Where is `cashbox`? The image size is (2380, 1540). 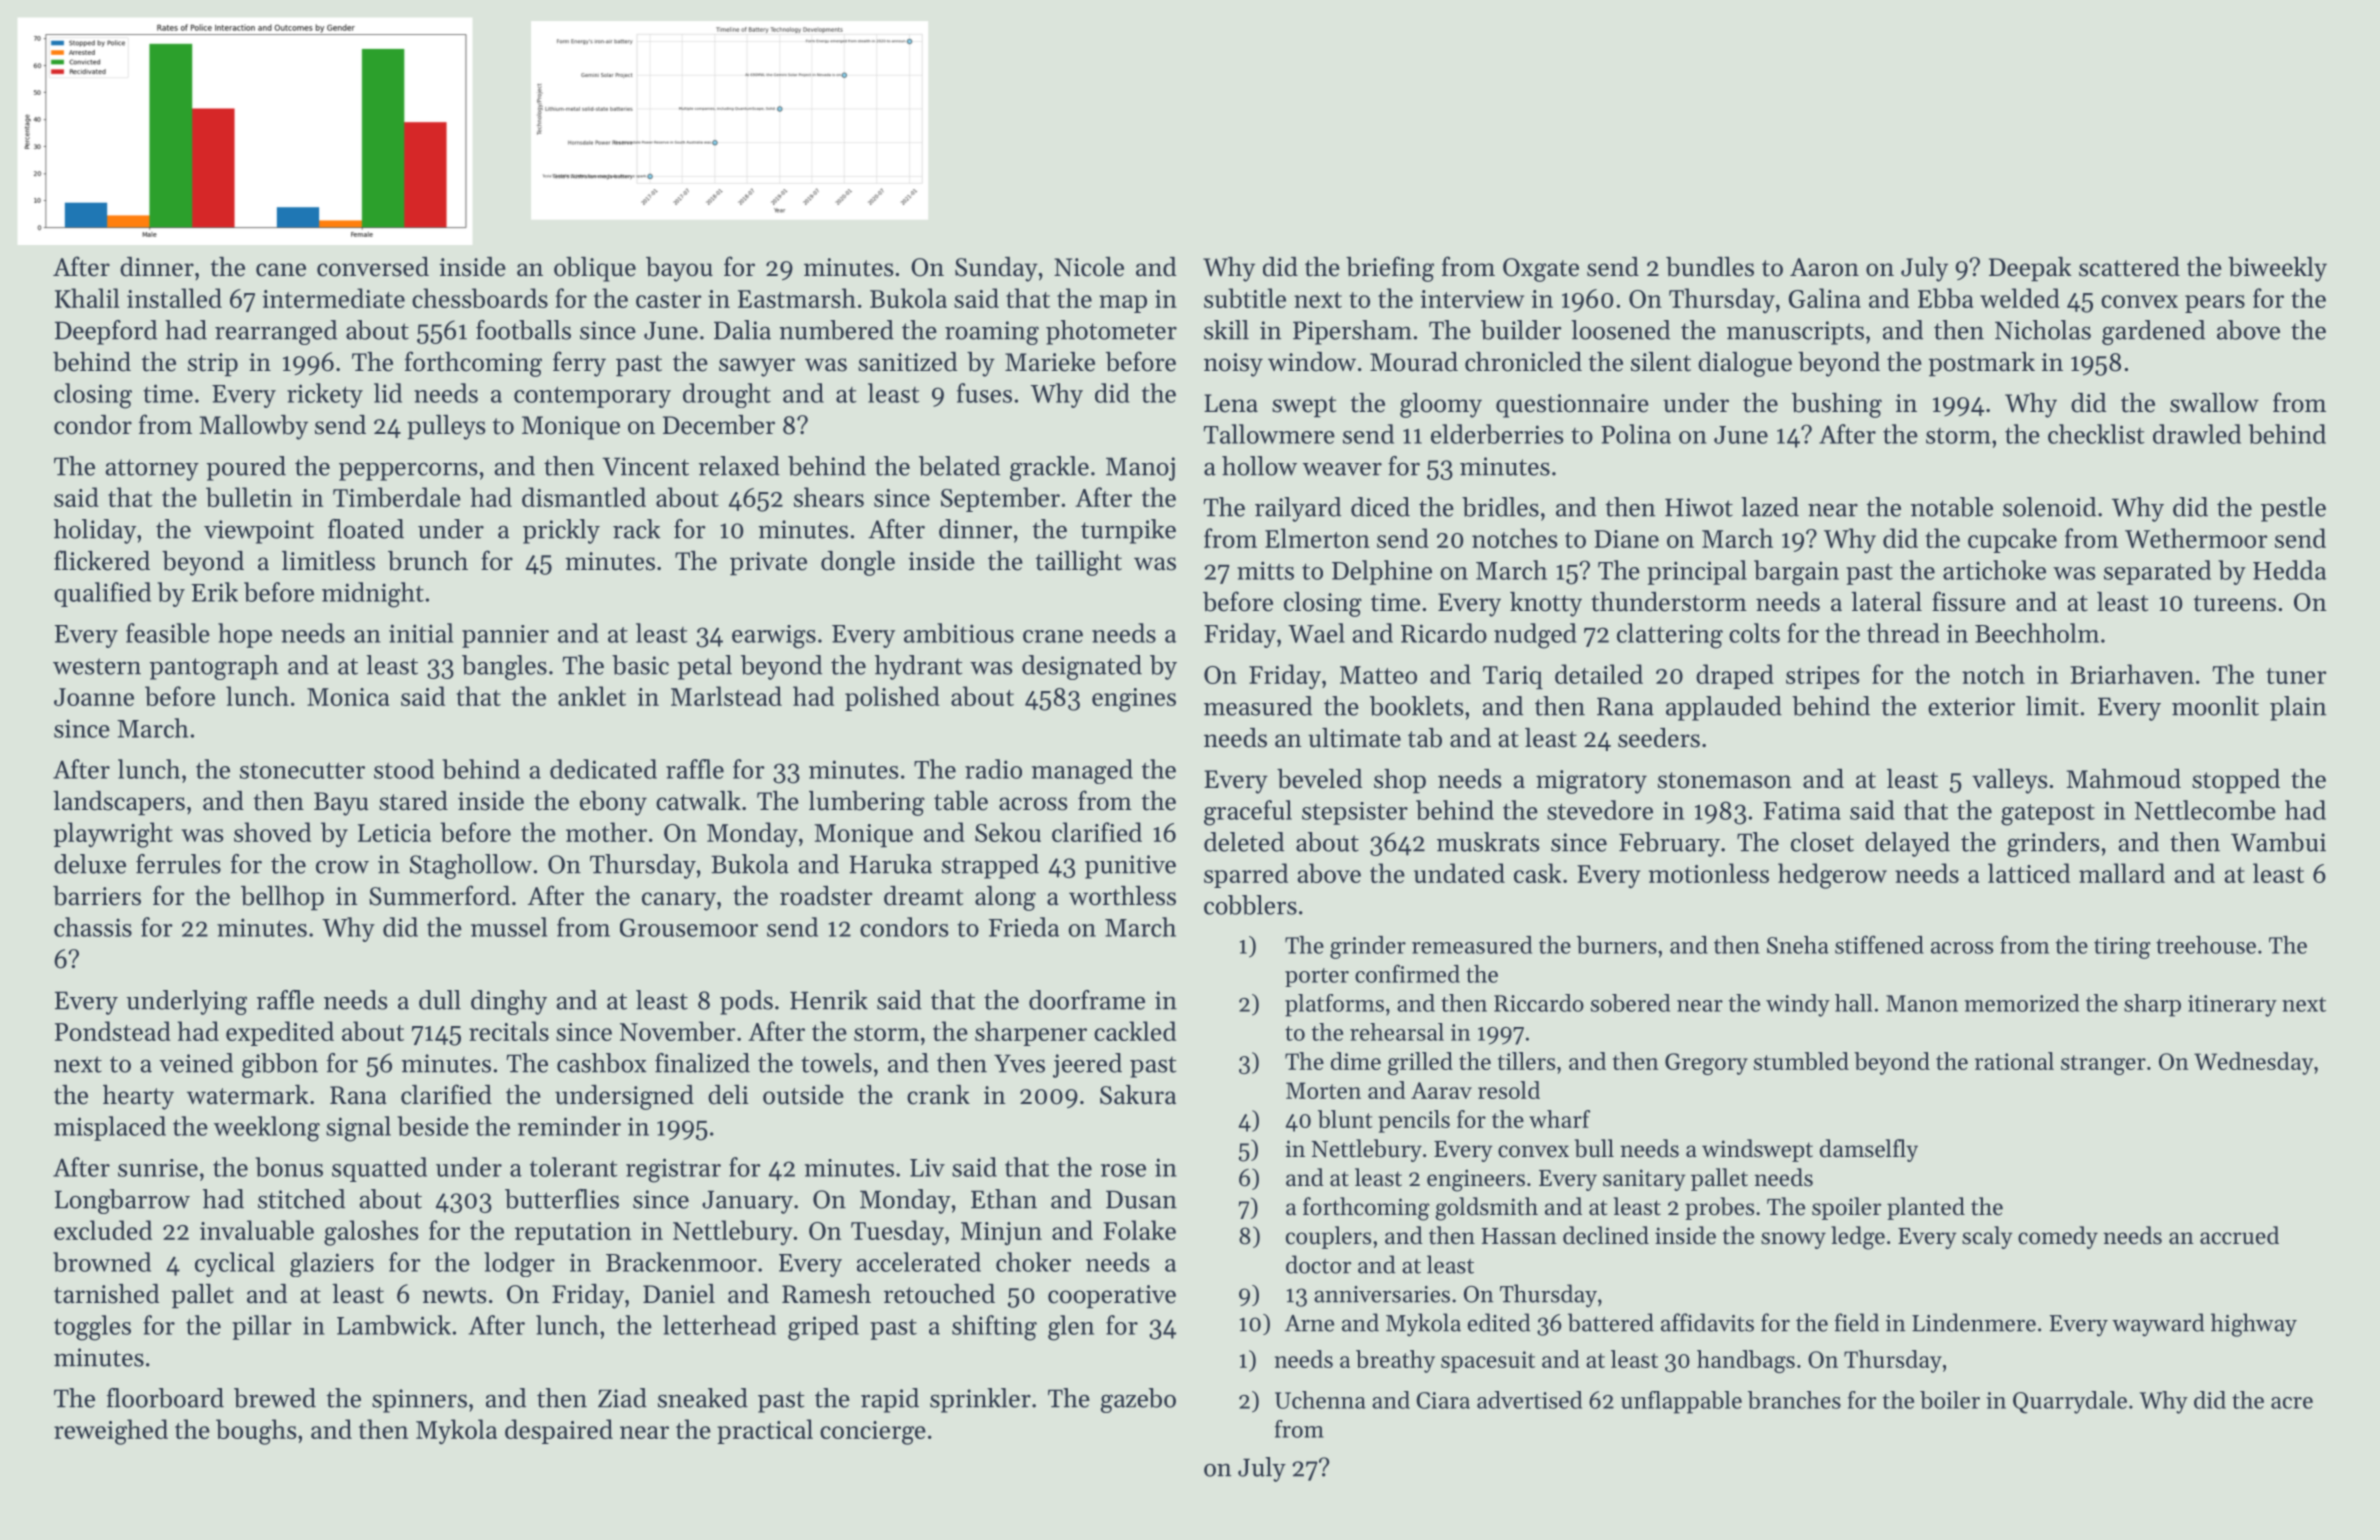 cashbox is located at coordinates (602, 1063).
